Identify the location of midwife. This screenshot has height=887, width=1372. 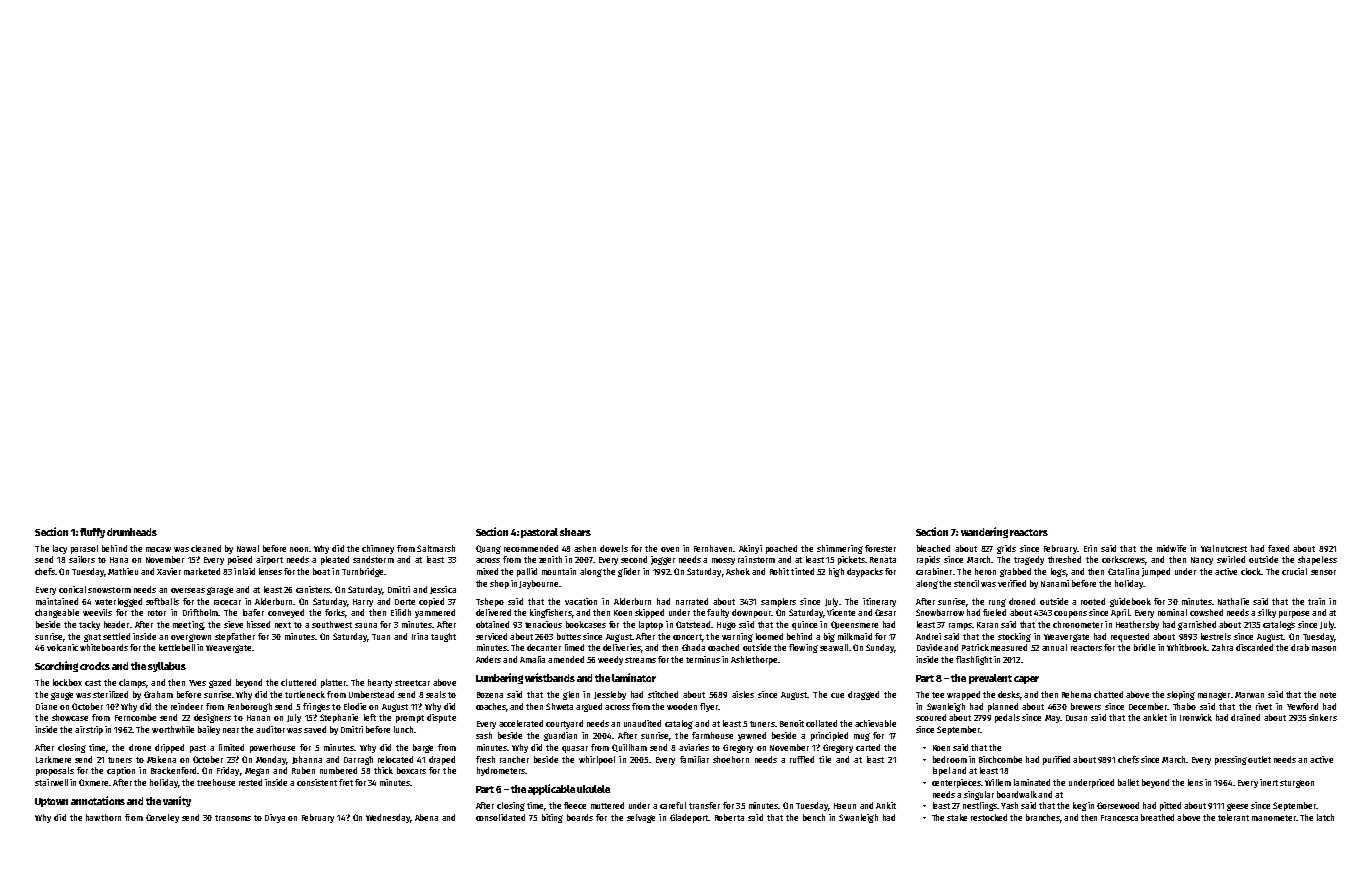
(1171, 548).
